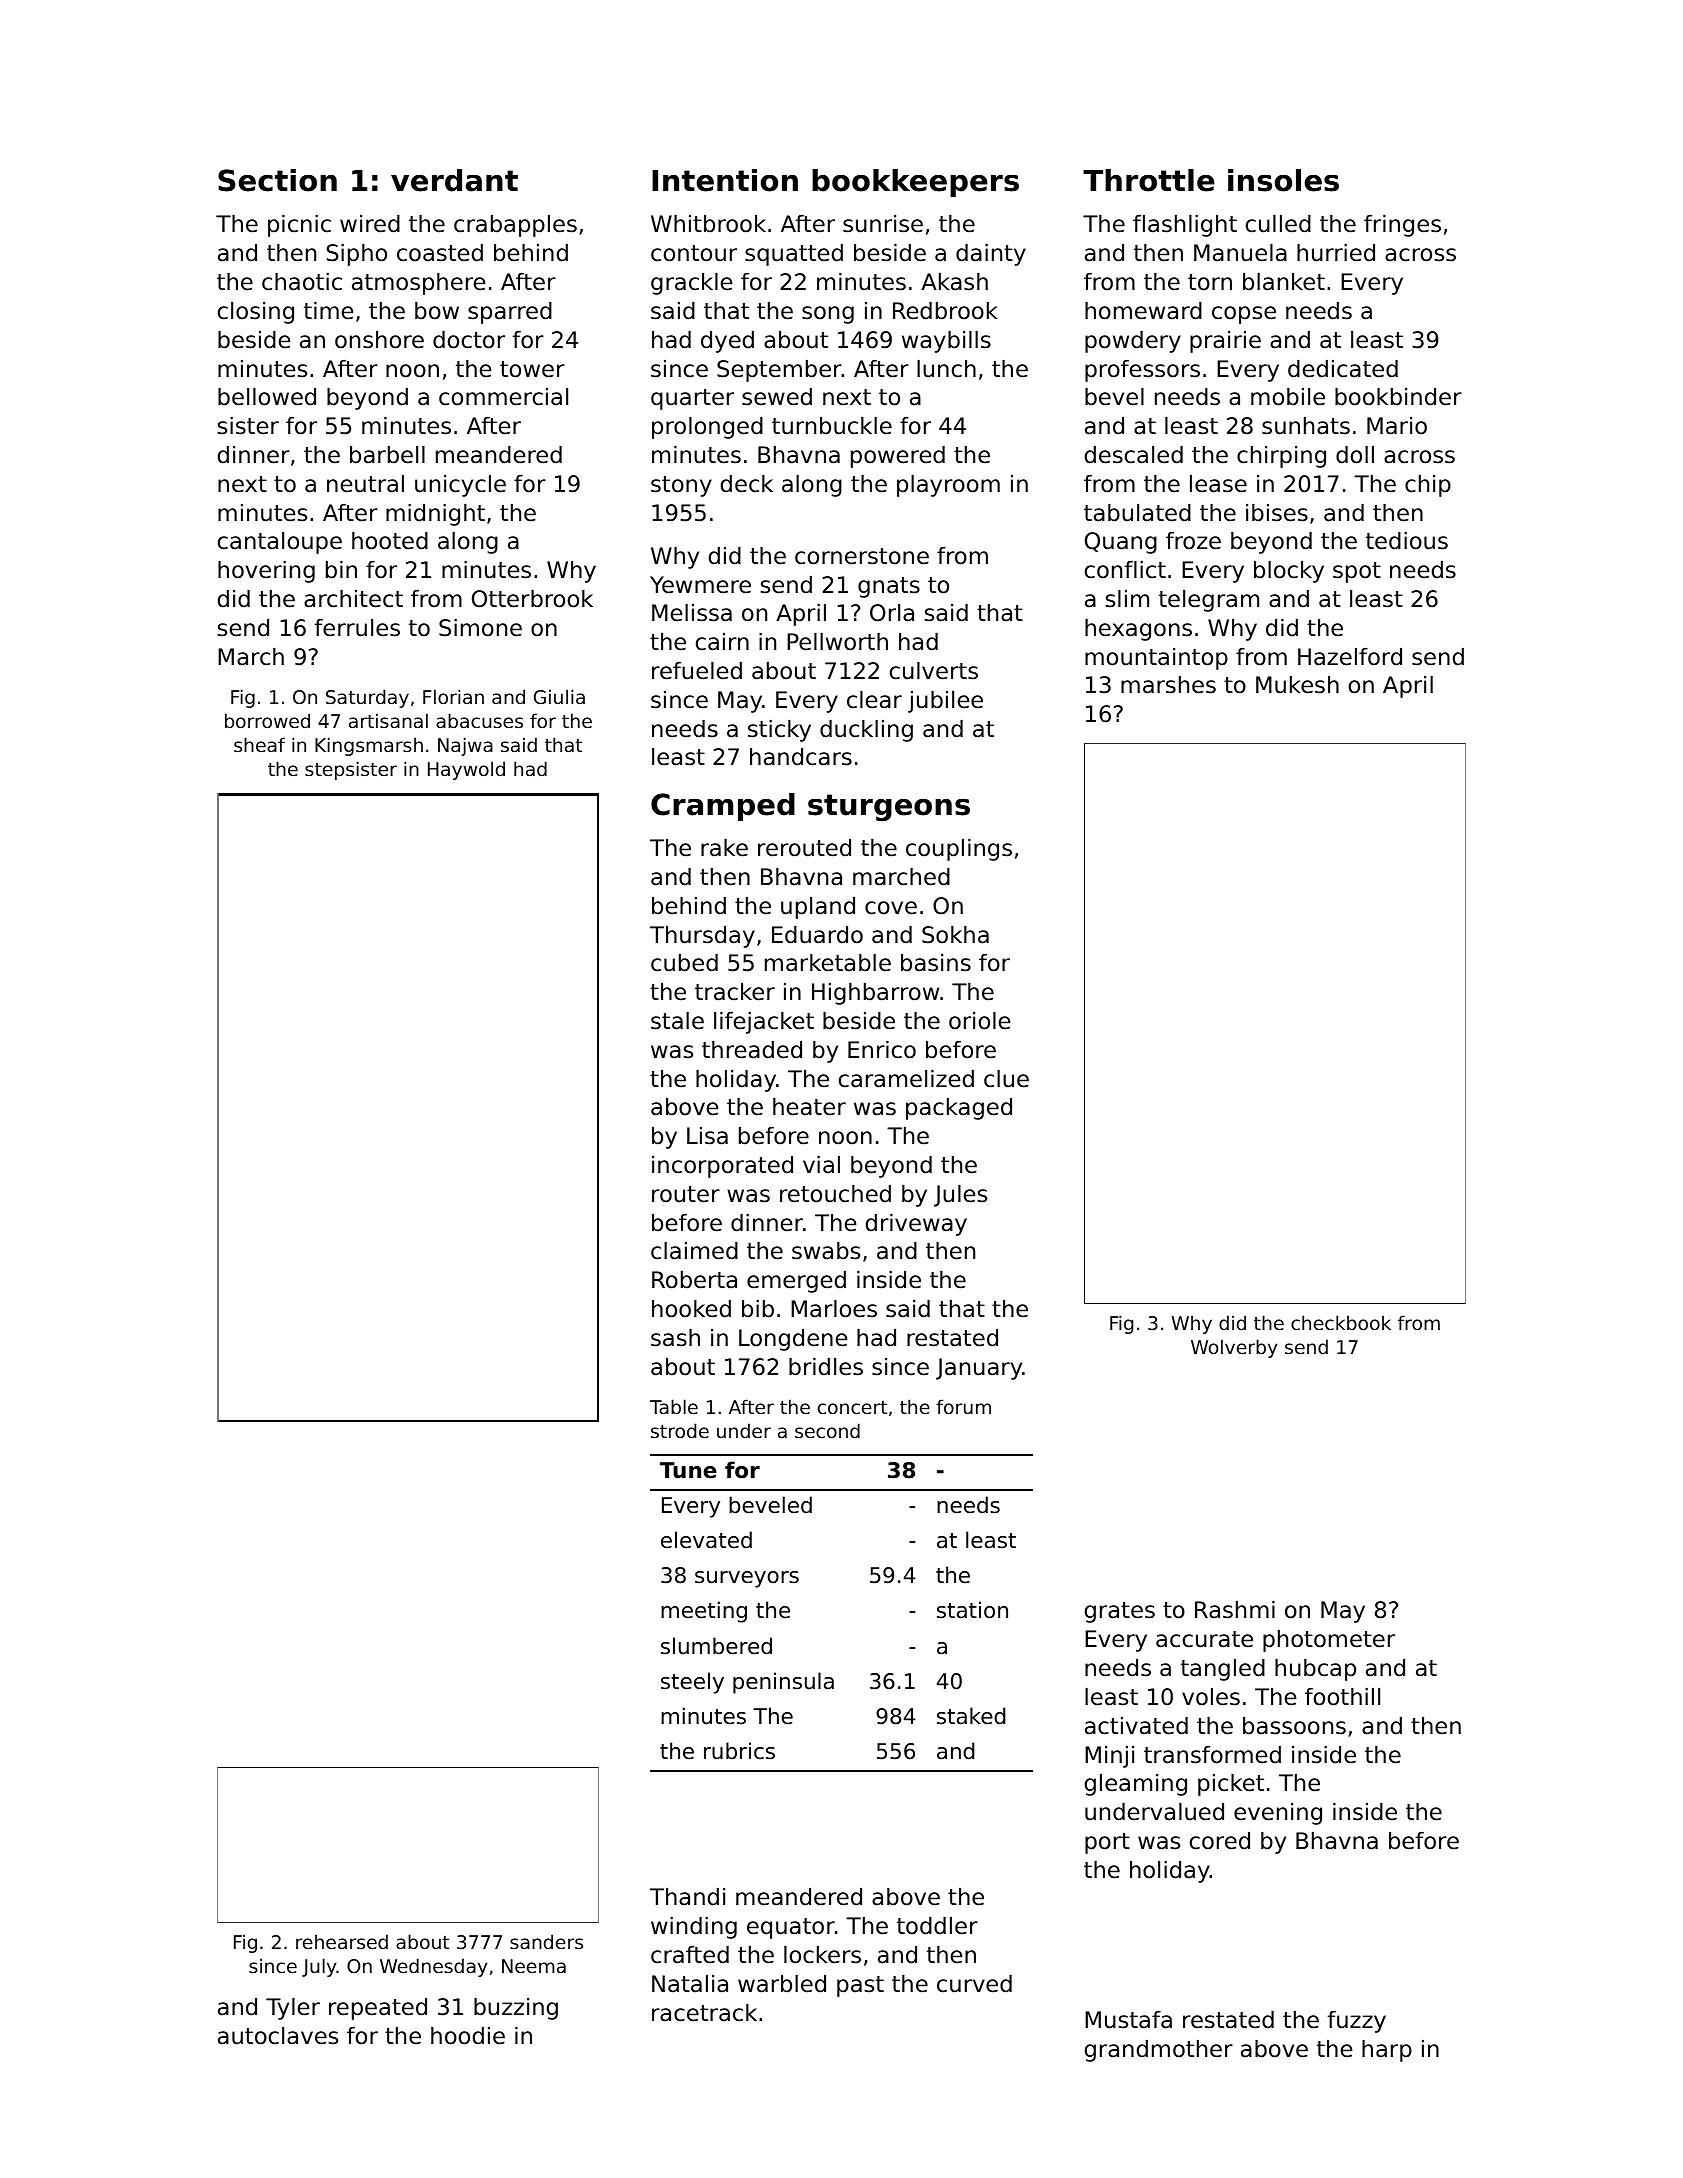 The image size is (1683, 2178). Describe the element at coordinates (434, 1967) in the screenshot. I see `Wednesday` at that location.
